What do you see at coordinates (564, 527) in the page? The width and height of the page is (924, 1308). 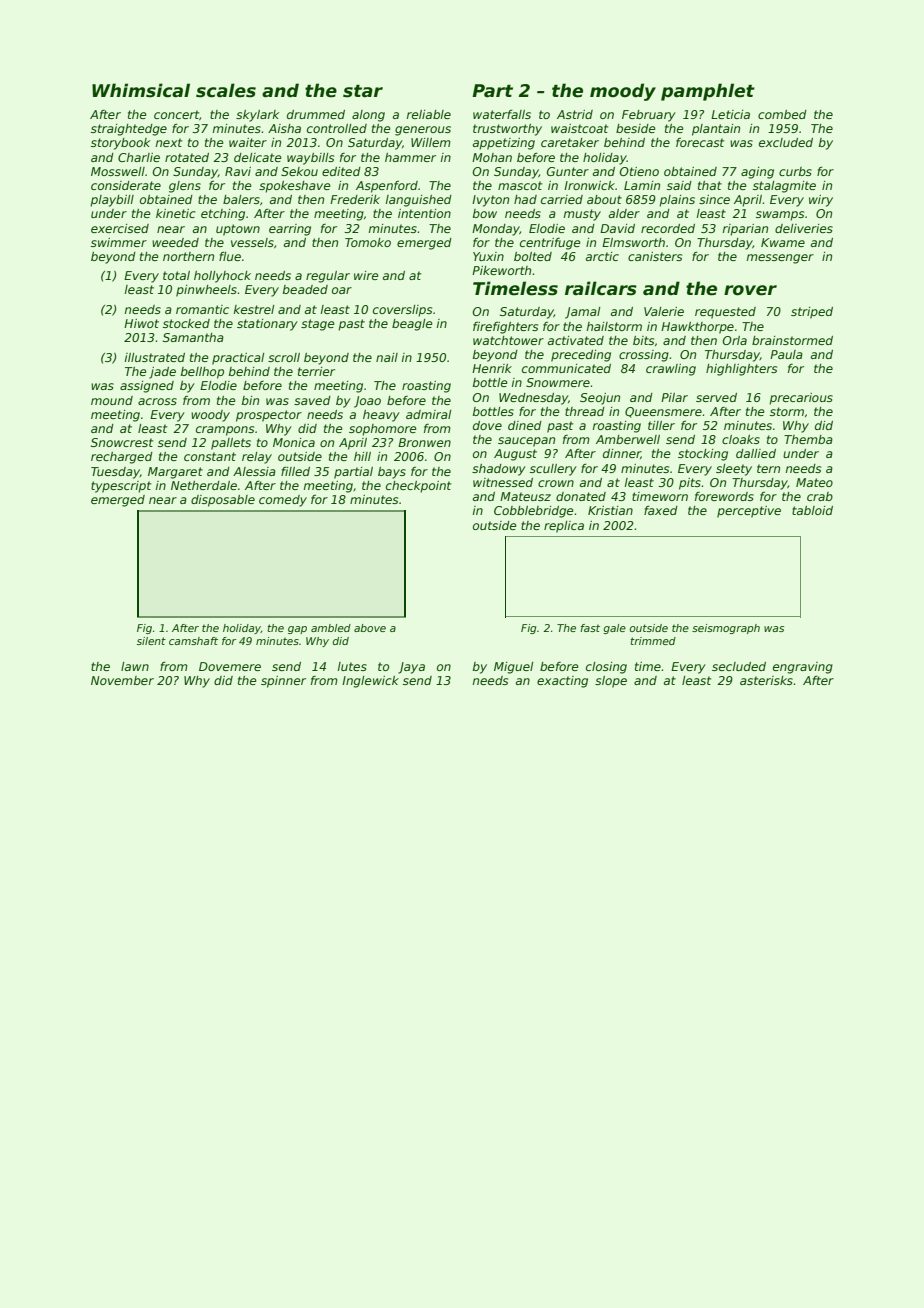 I see `replica` at bounding box center [564, 527].
